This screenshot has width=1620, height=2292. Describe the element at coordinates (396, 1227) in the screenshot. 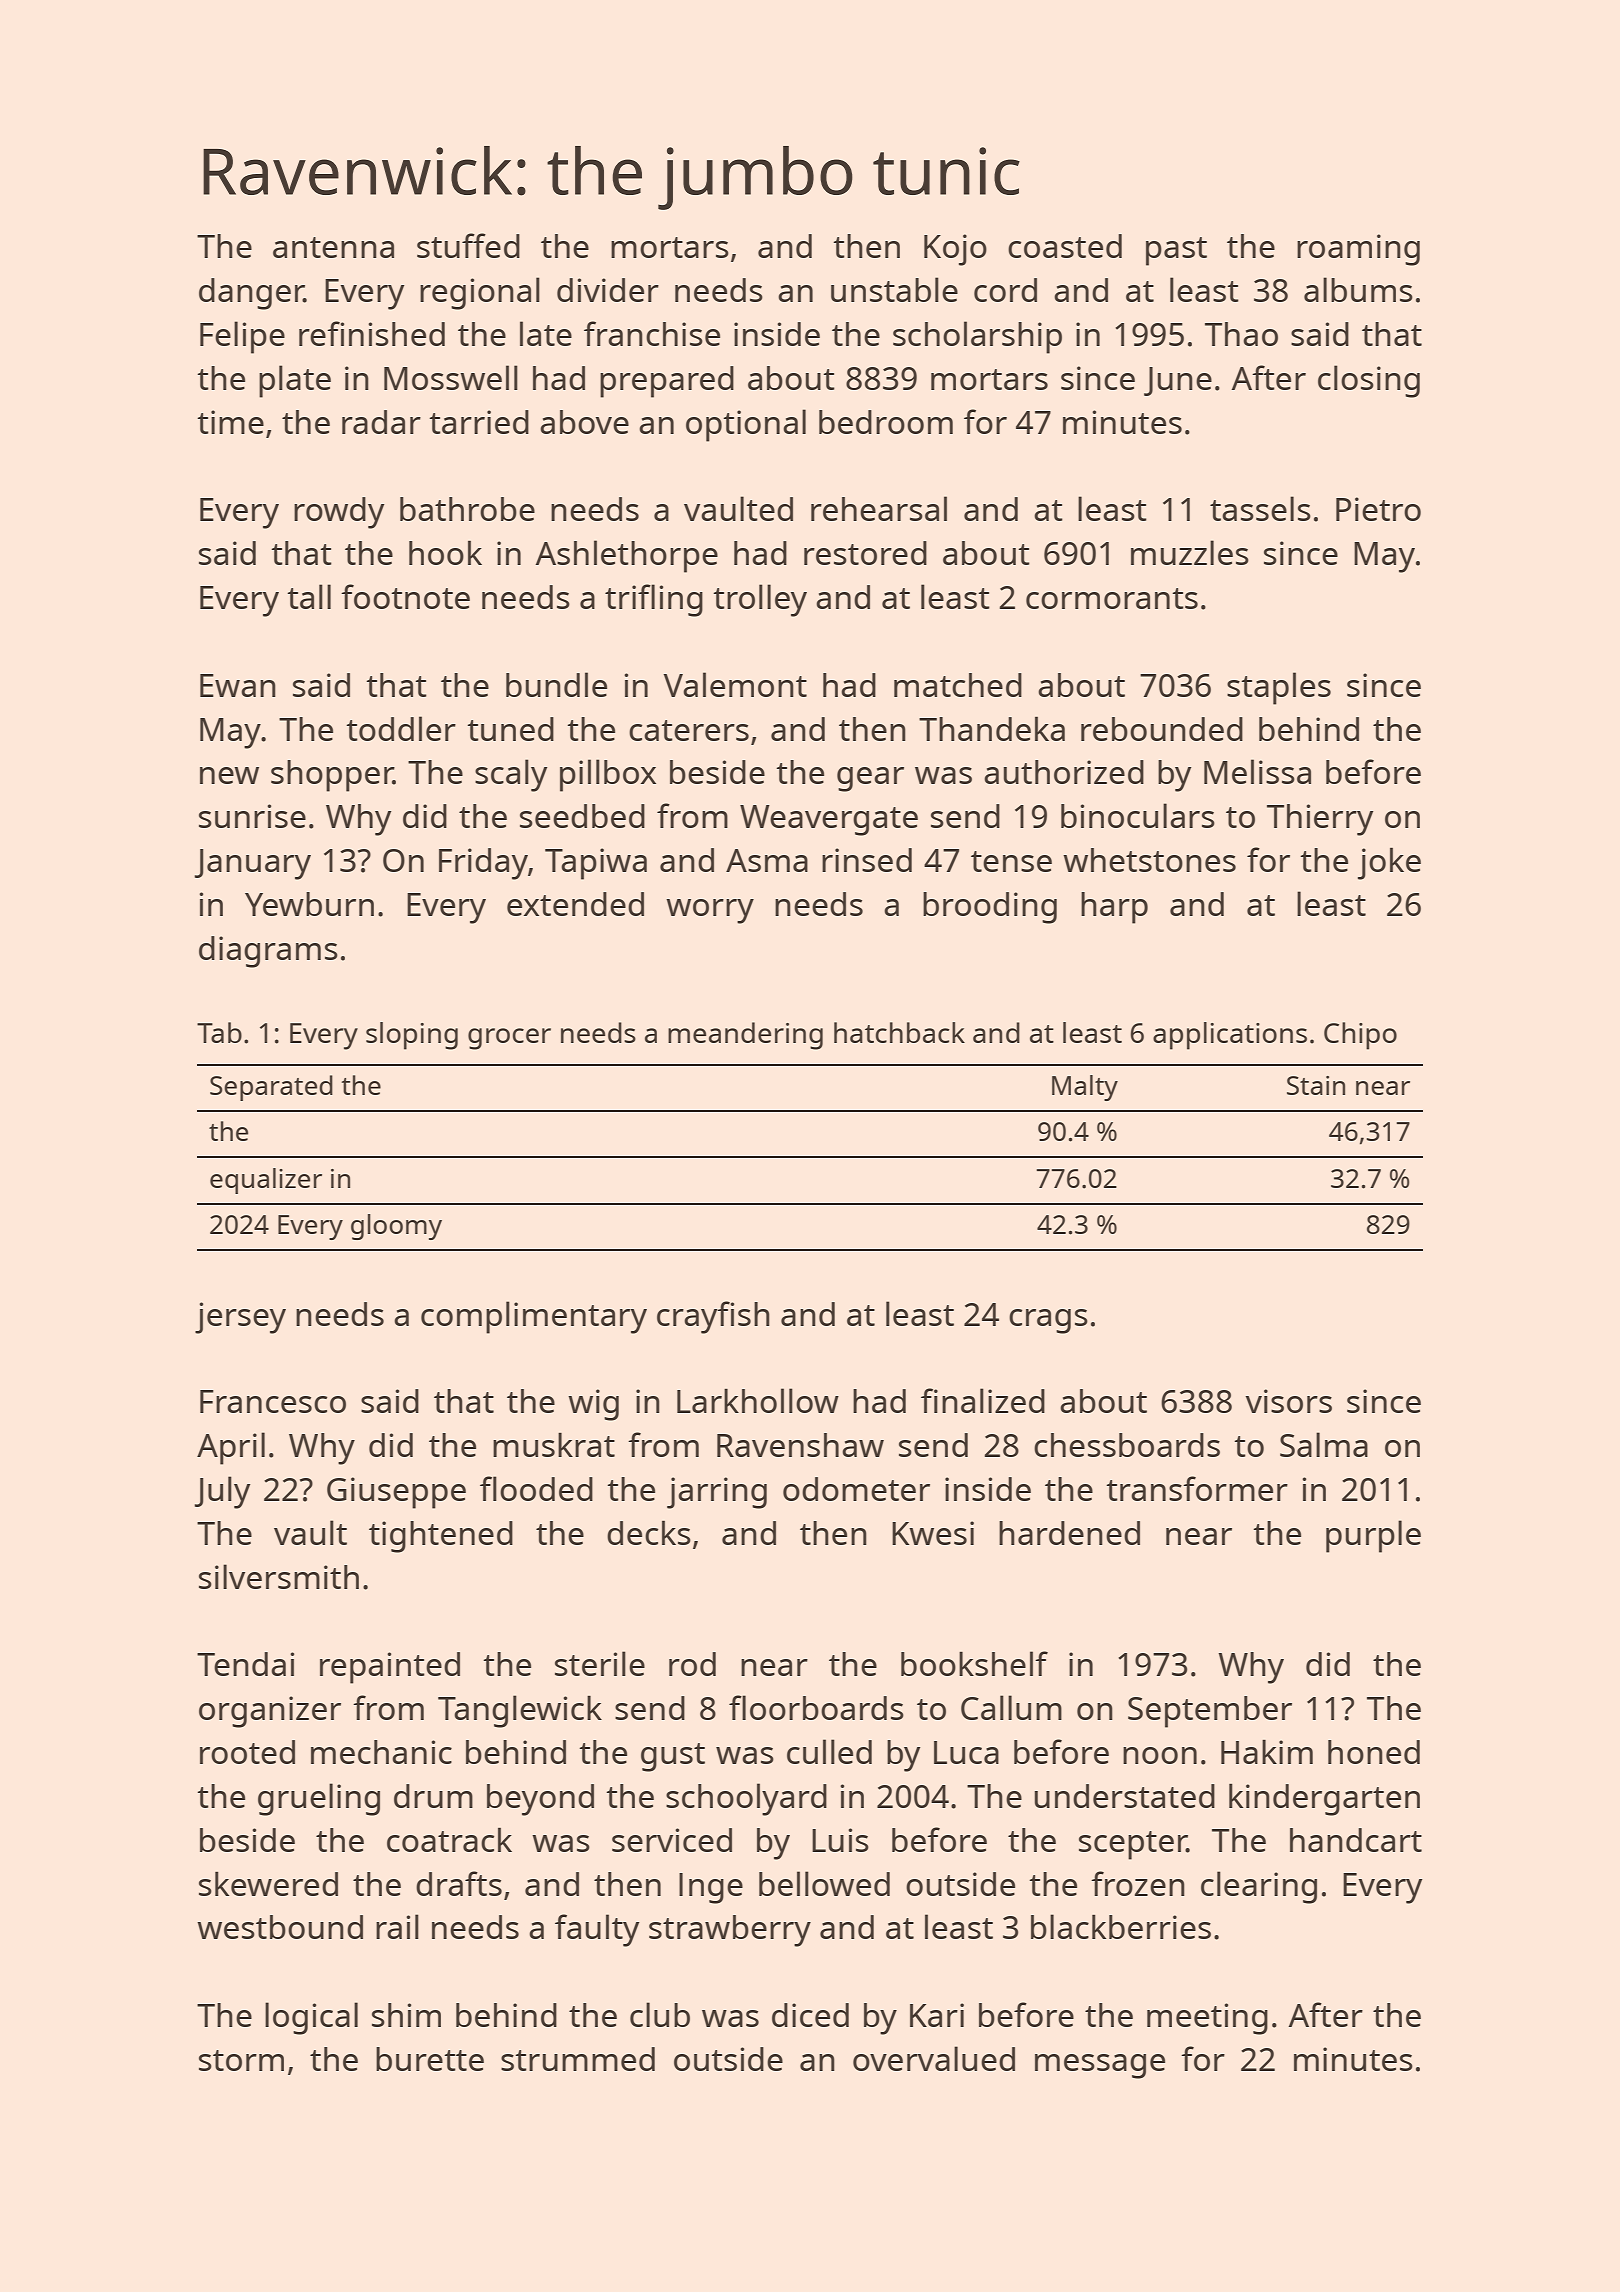

I see `gloomy` at that location.
